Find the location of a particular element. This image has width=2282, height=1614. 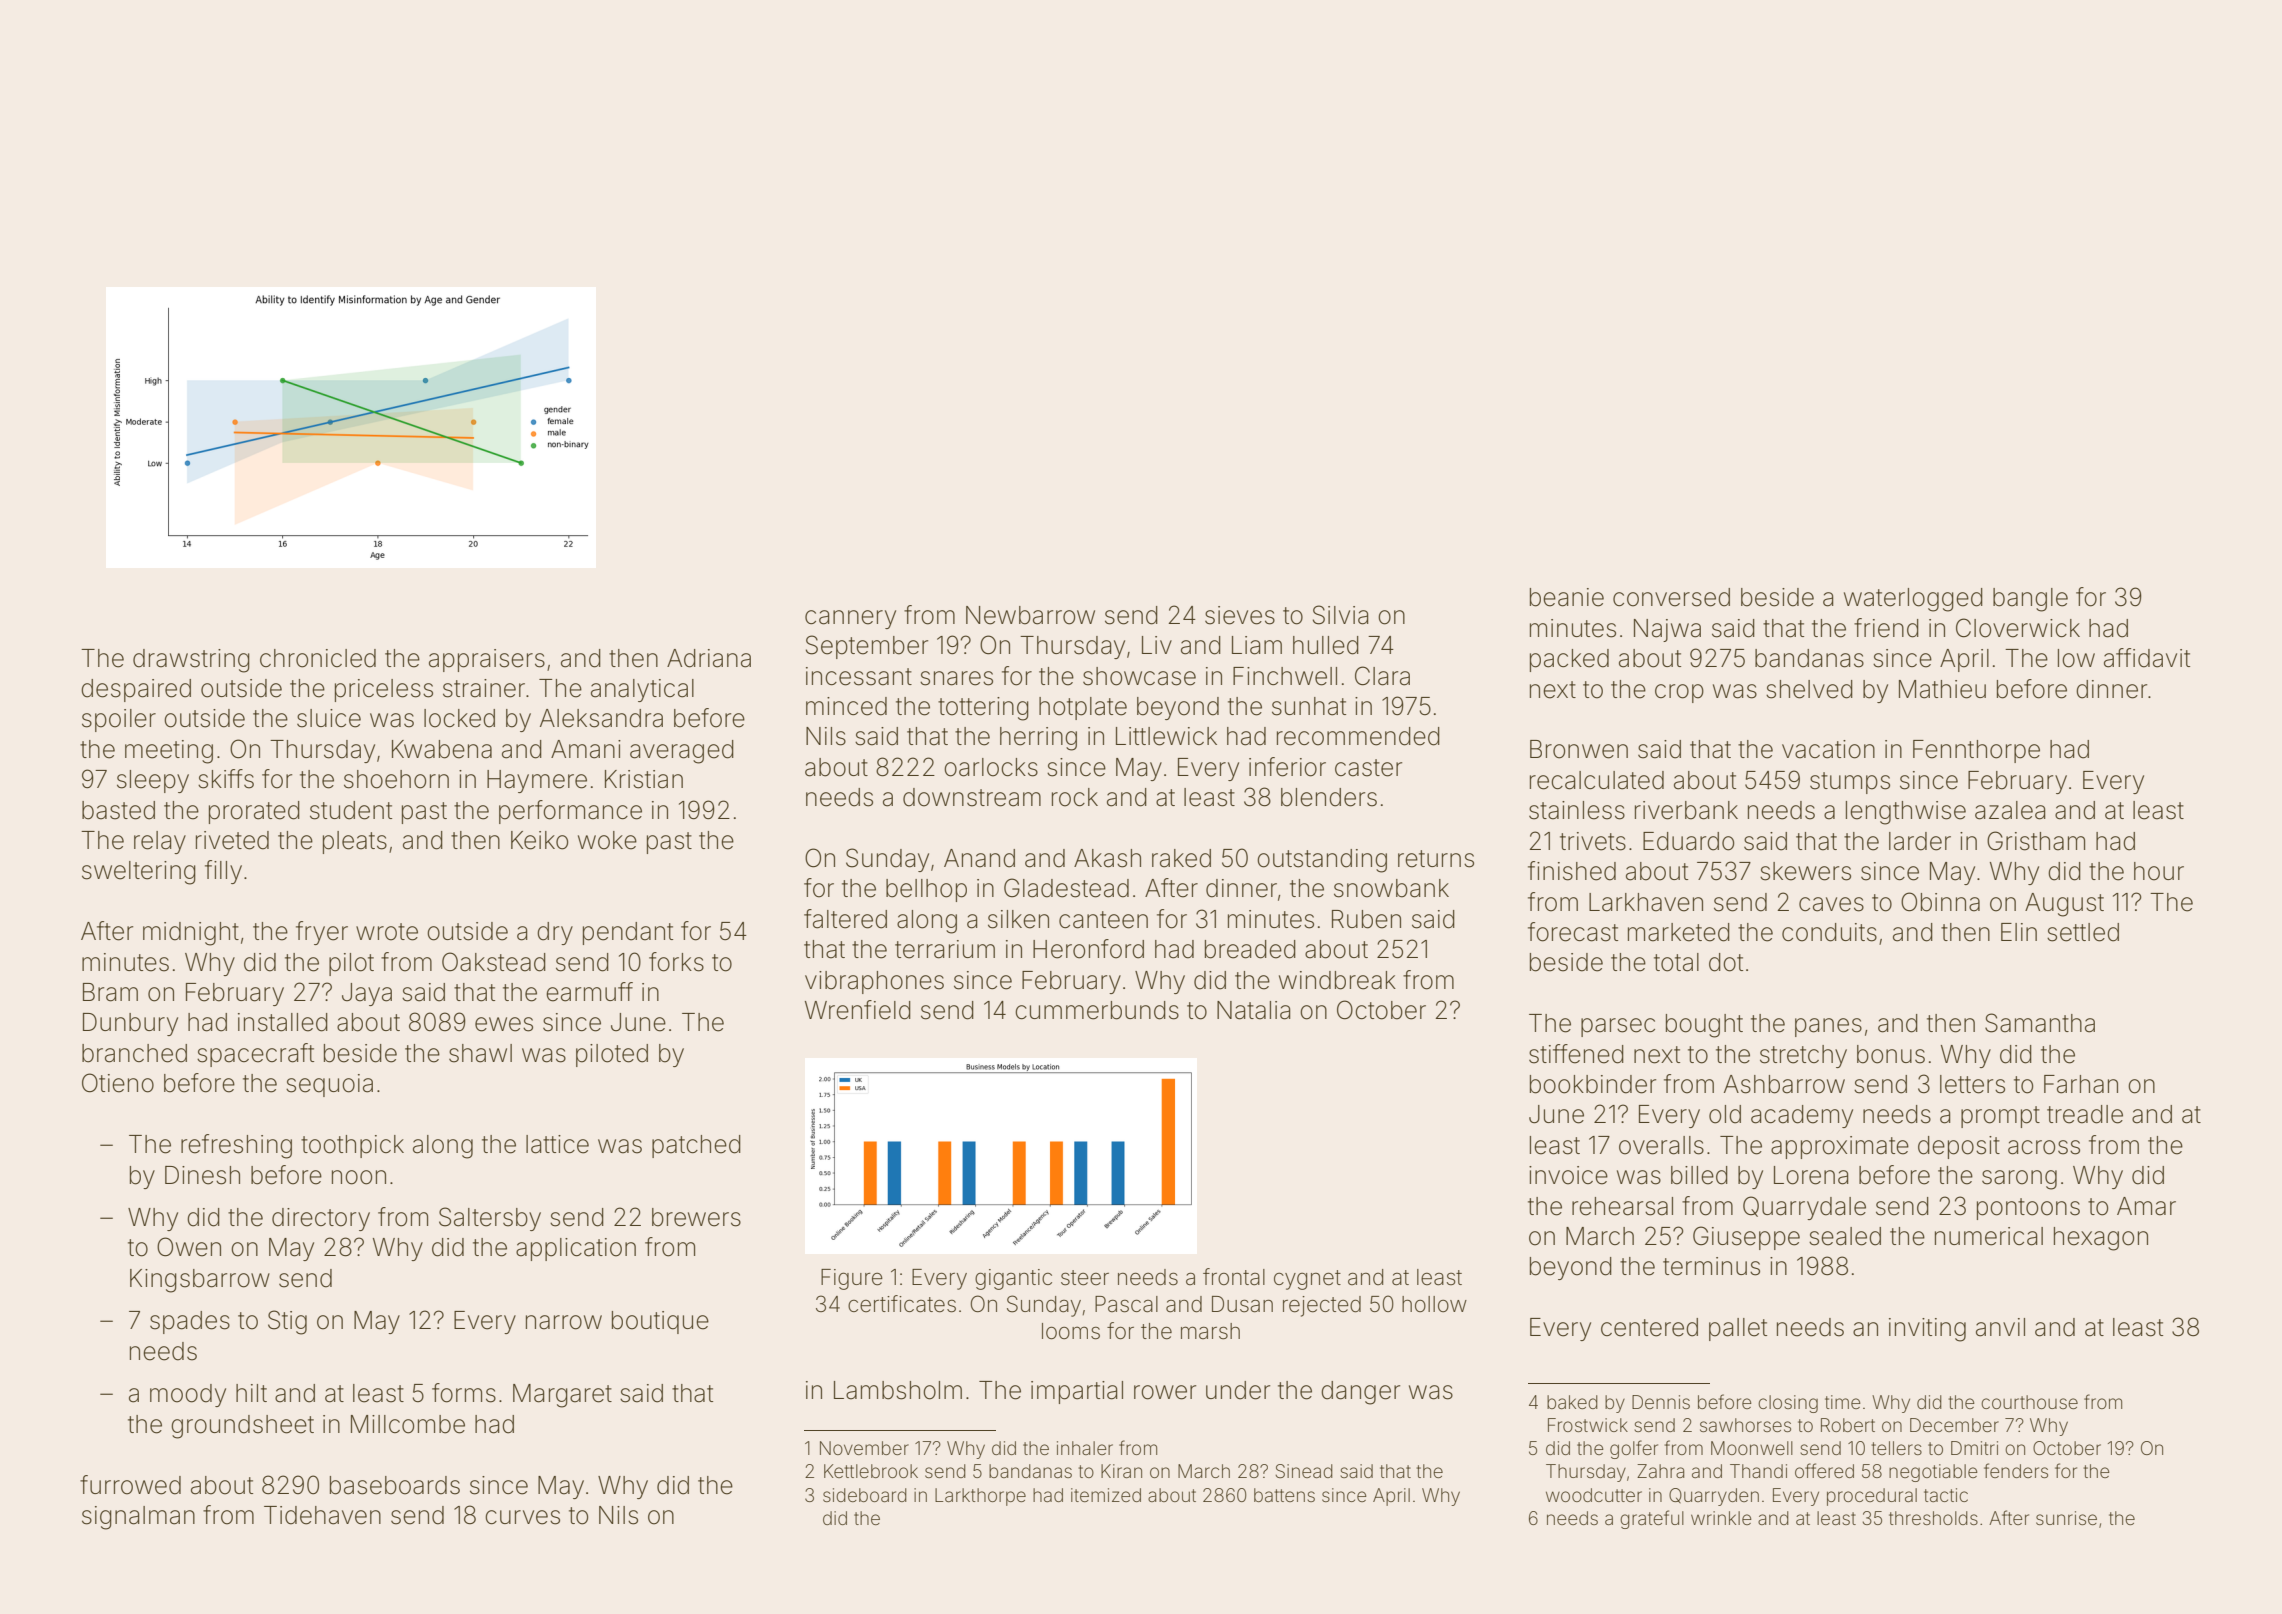

patched is located at coordinates (696, 1146).
